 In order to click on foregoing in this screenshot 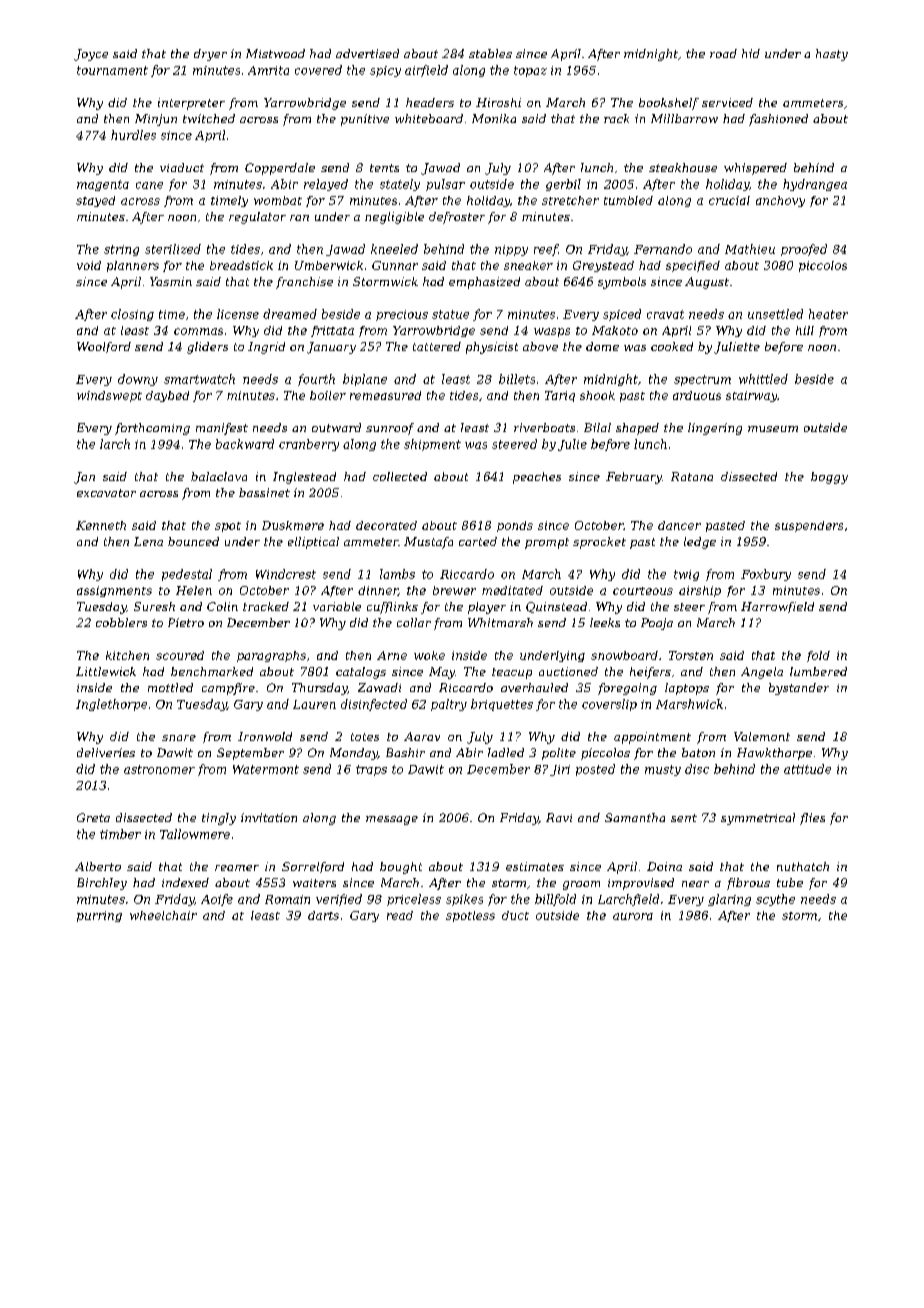, I will do `click(627, 689)`.
